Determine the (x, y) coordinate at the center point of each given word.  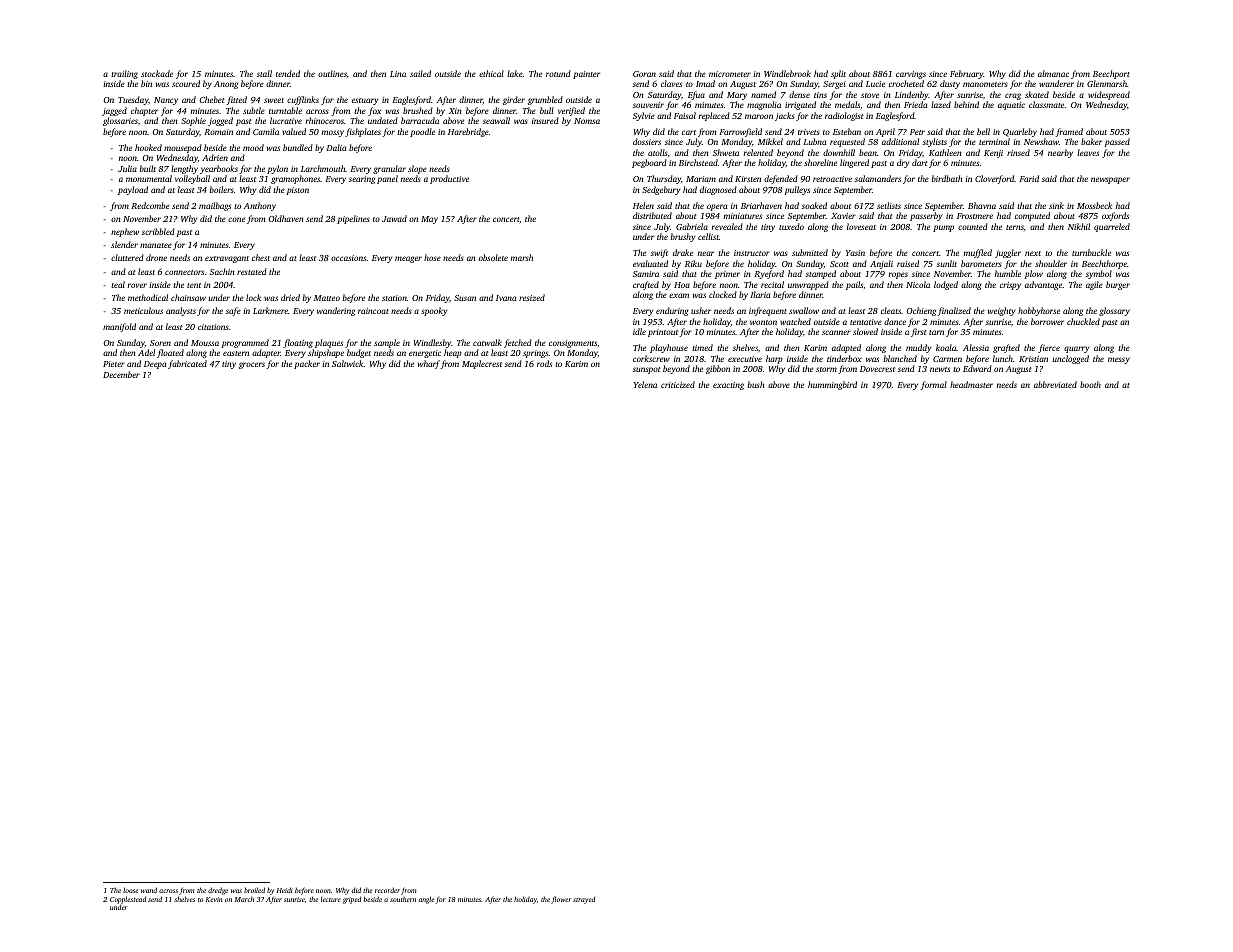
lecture (331, 899)
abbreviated (1055, 384)
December (121, 374)
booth (1090, 384)
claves (671, 83)
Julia (127, 168)
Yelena (645, 384)
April (885, 132)
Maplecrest (482, 364)
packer (307, 364)
